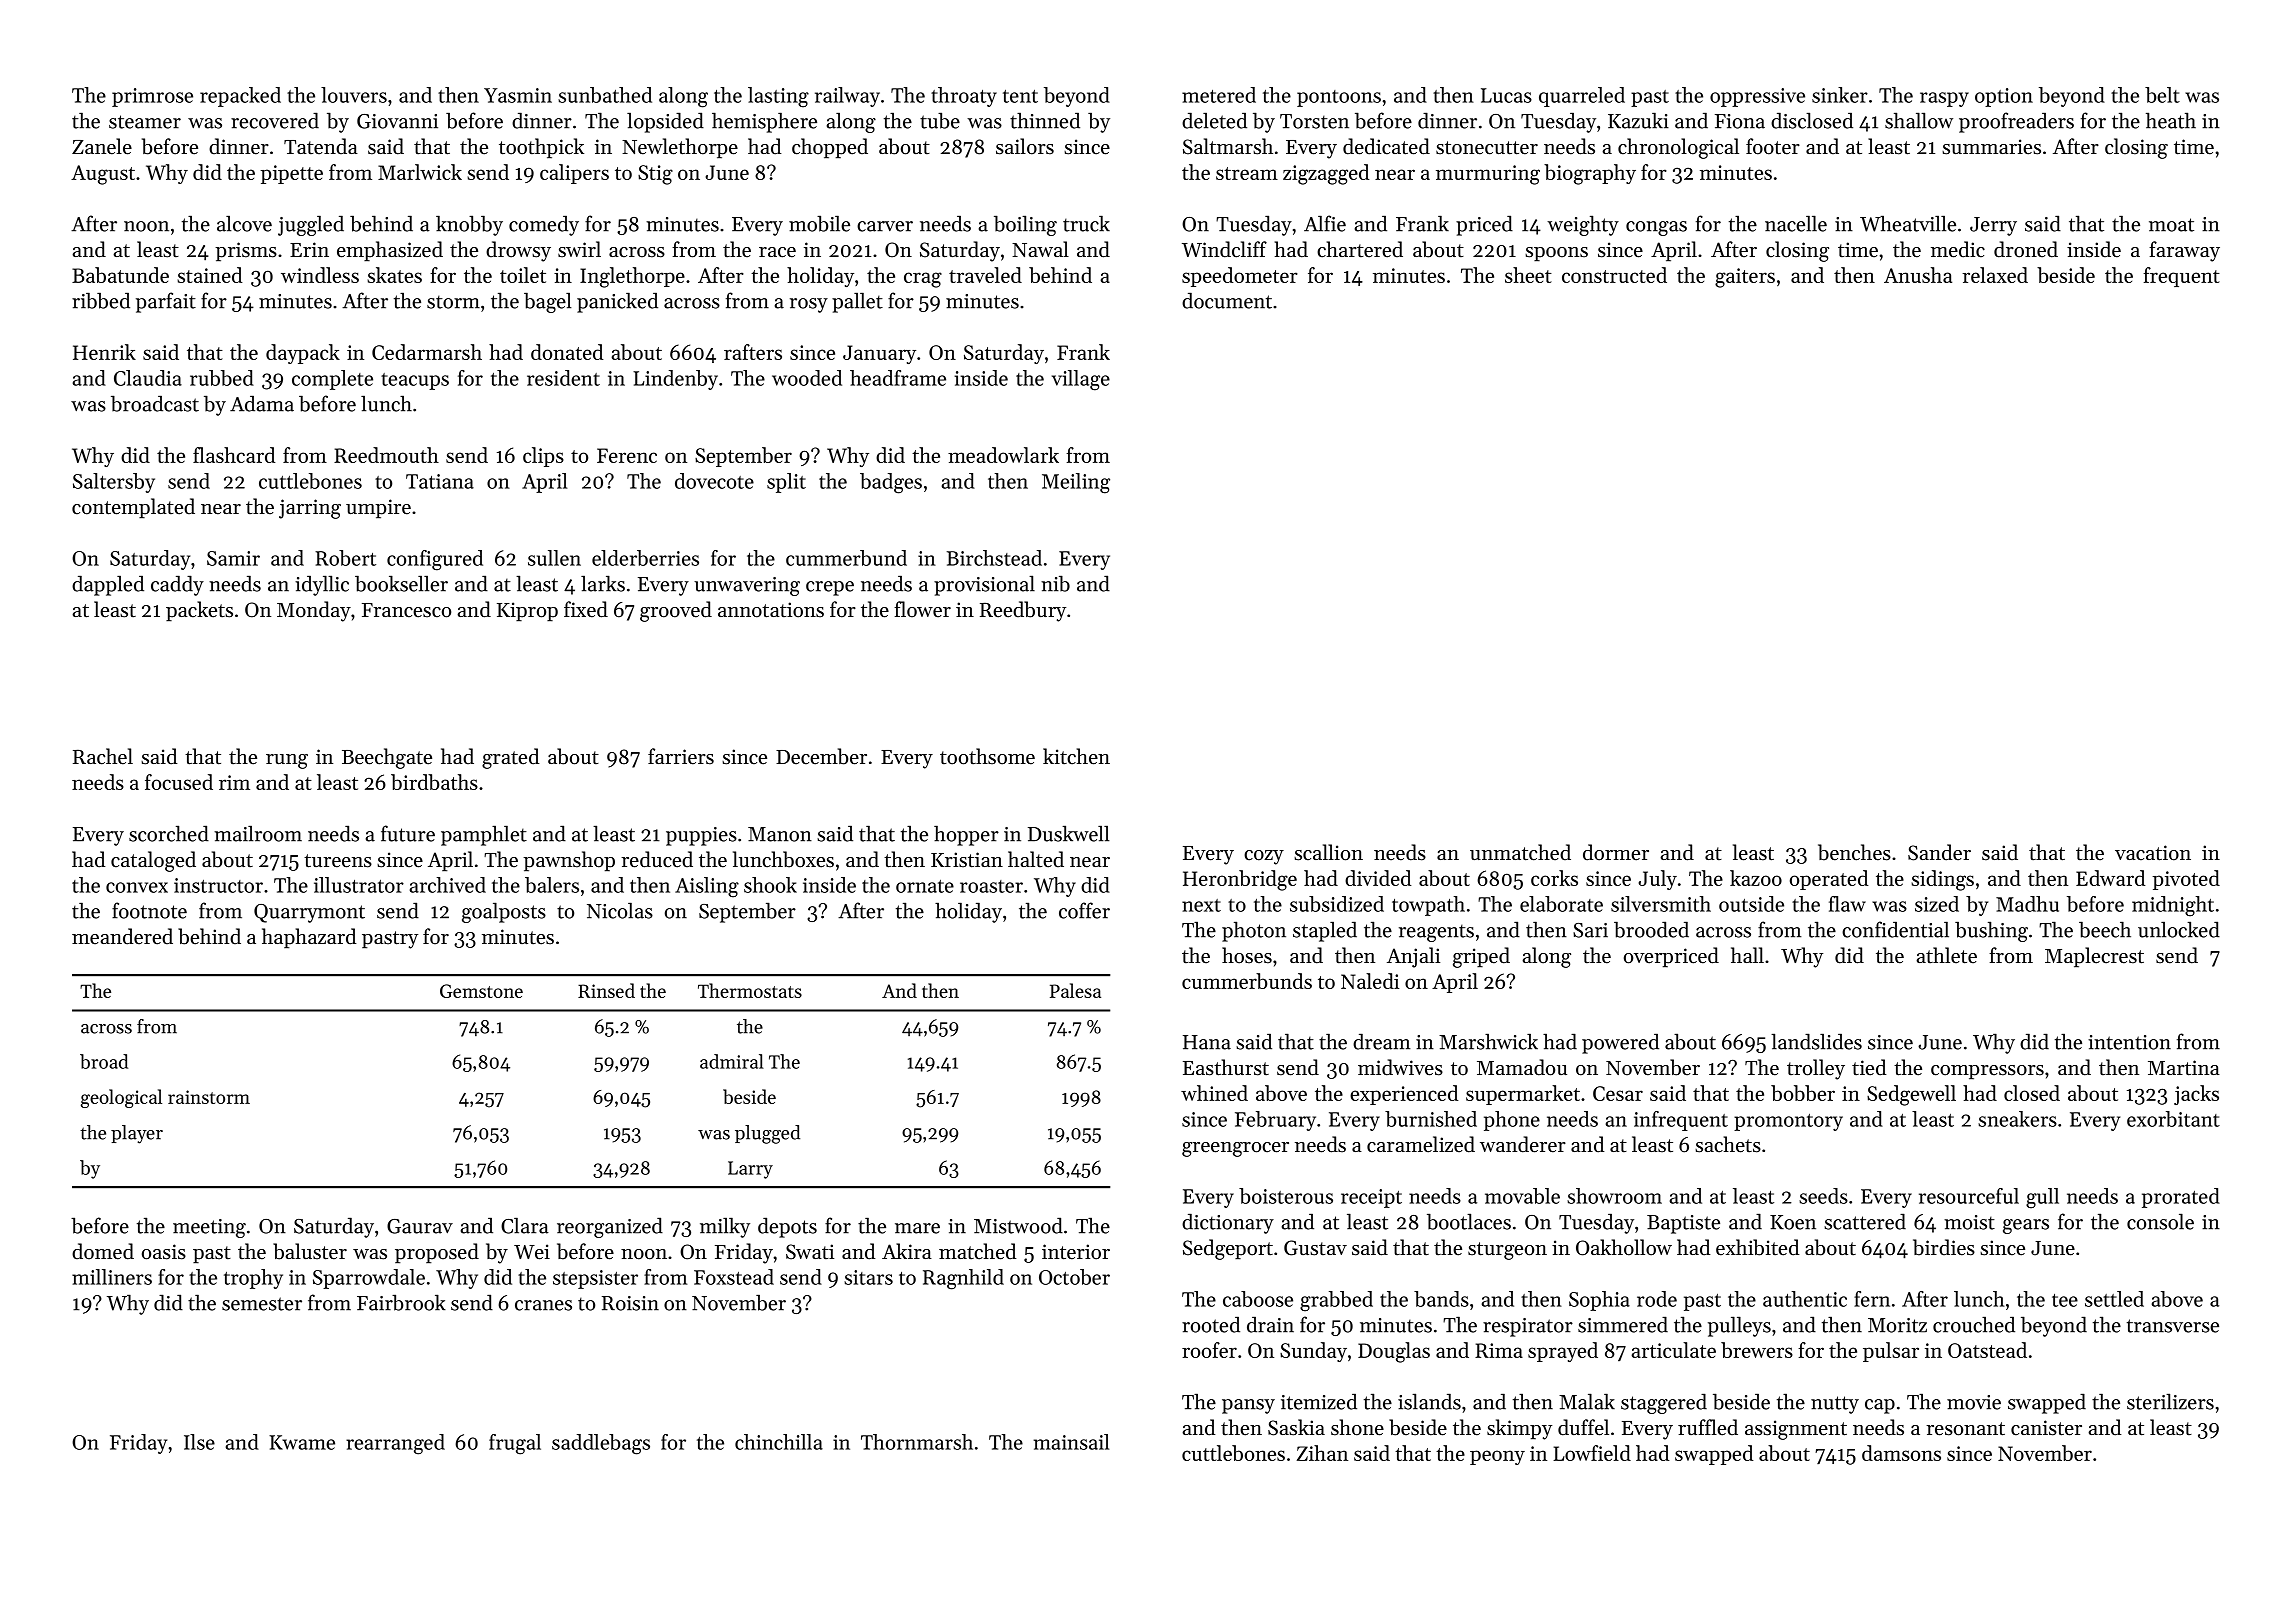  I want to click on player, so click(137, 1134).
